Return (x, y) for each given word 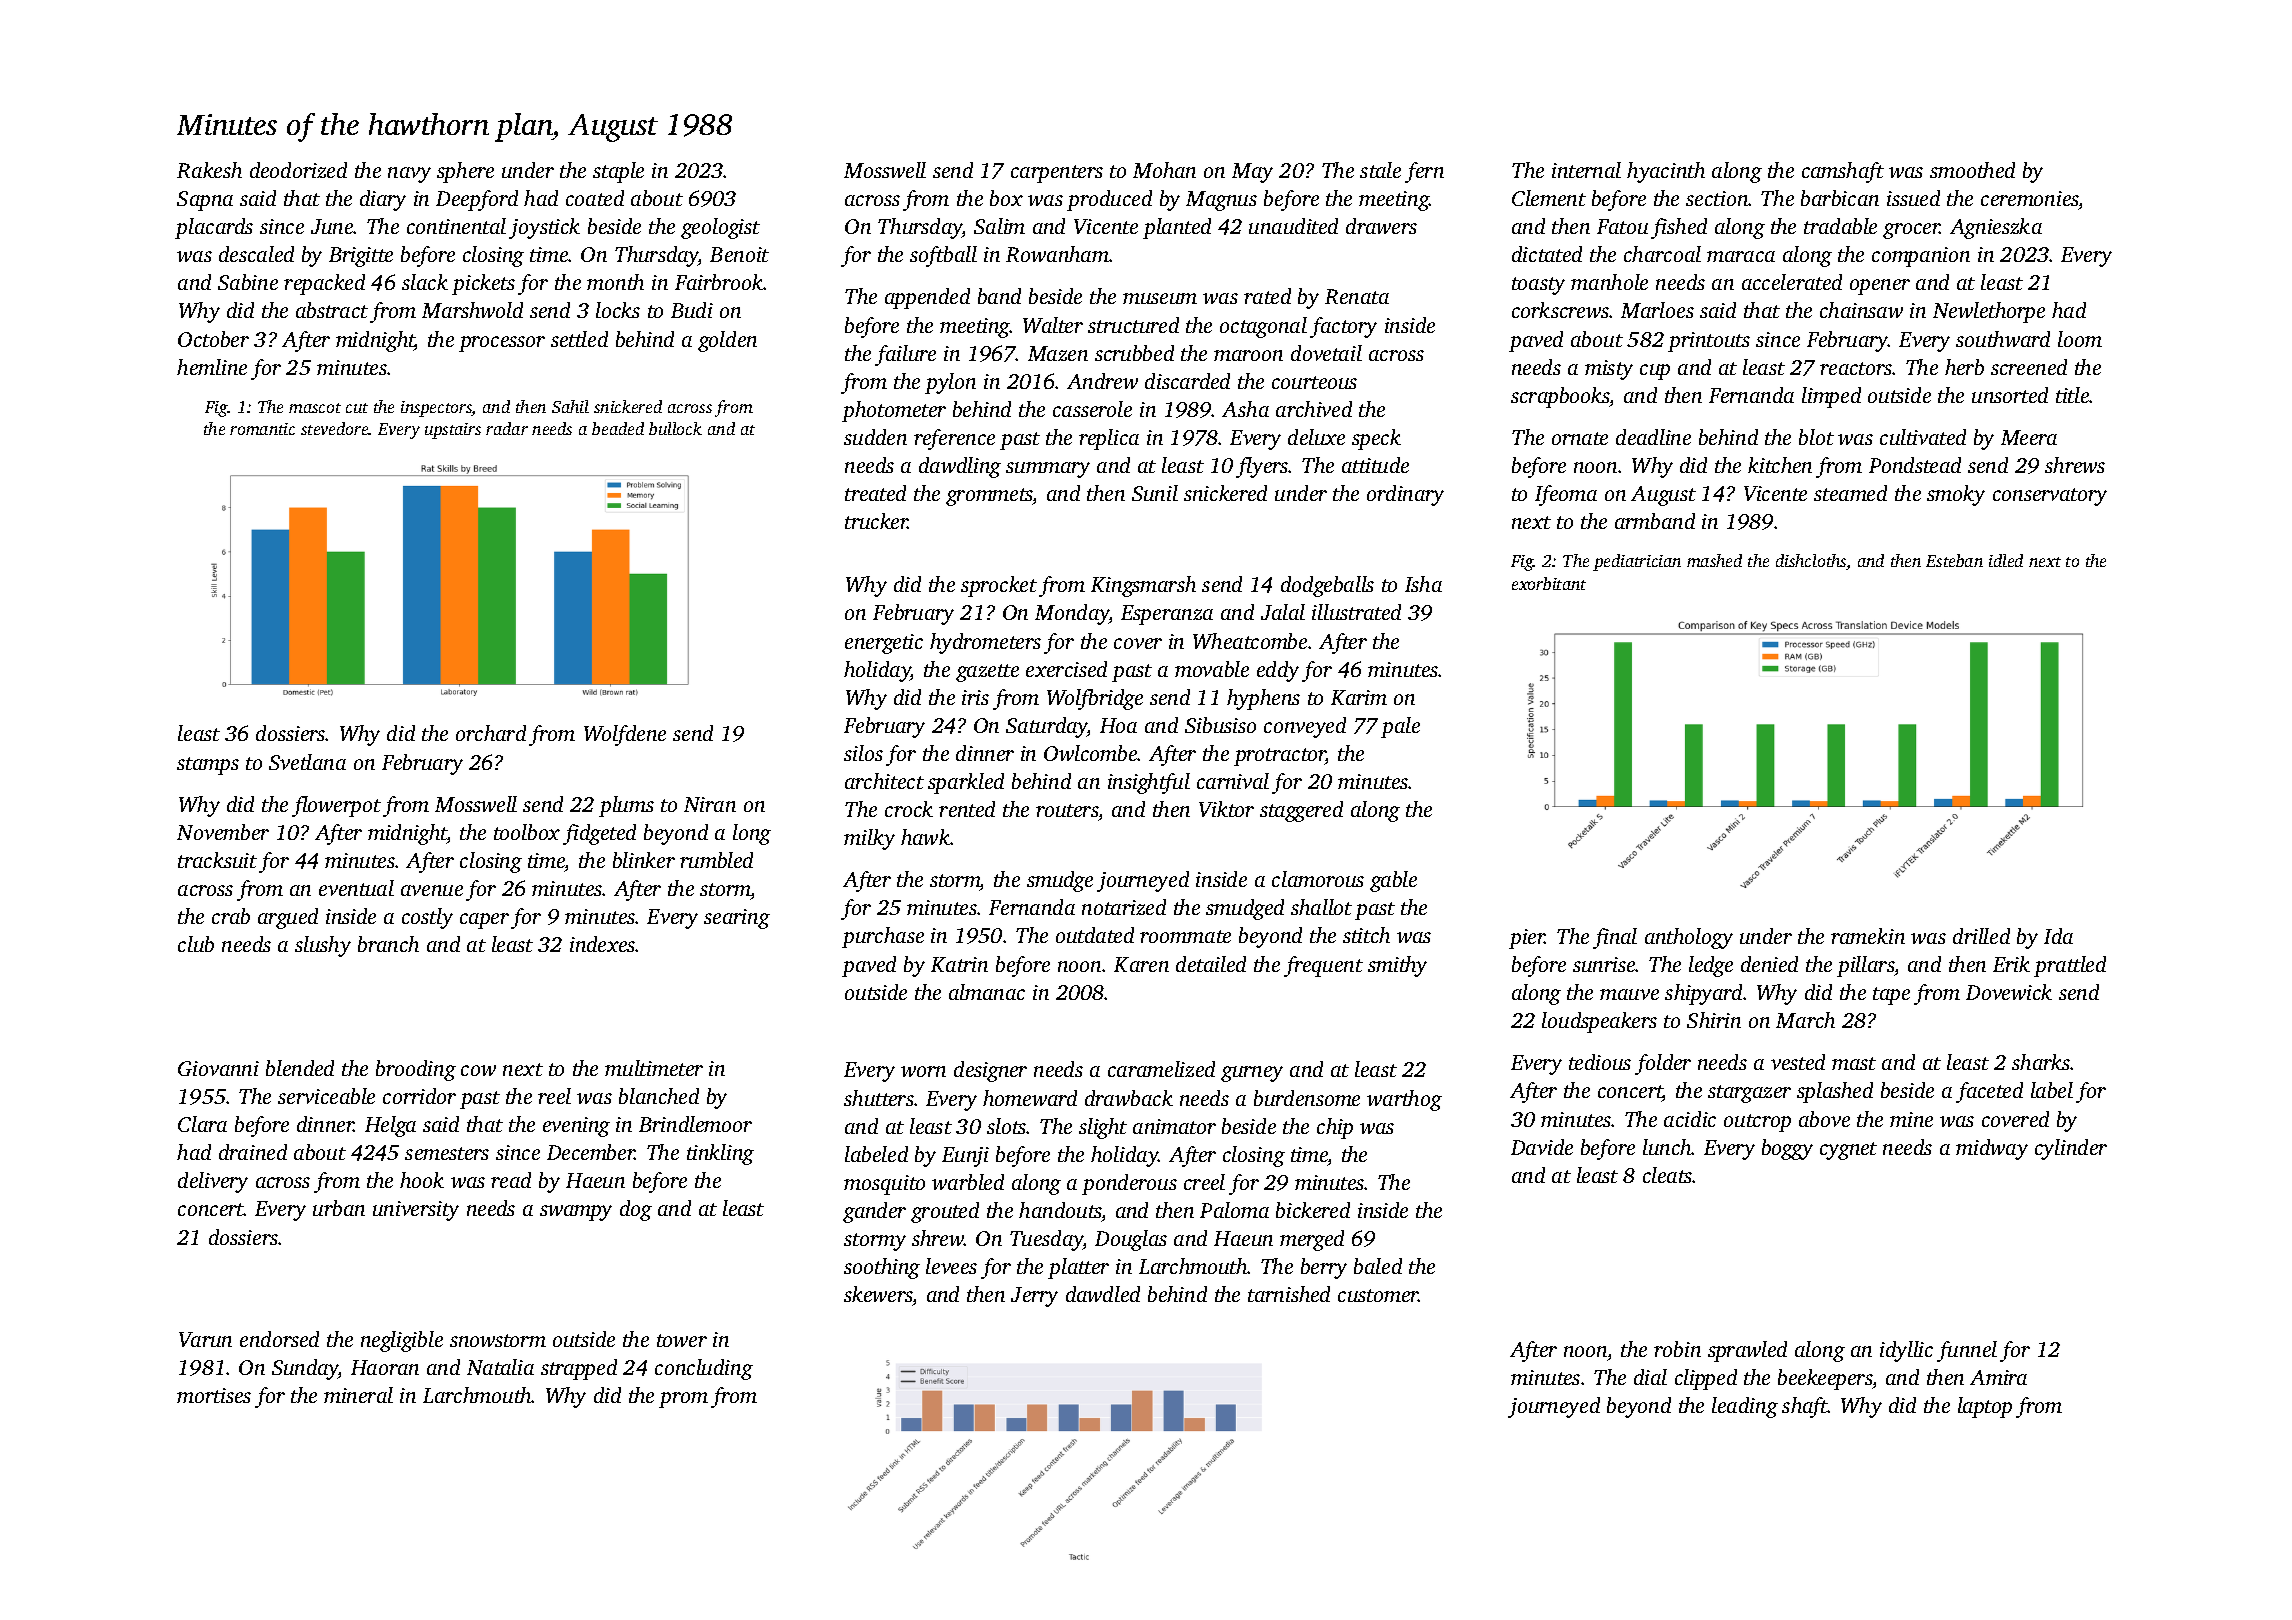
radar (507, 428)
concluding (704, 1369)
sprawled (1747, 1351)
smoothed (1972, 170)
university (416, 1211)
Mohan (1164, 170)
